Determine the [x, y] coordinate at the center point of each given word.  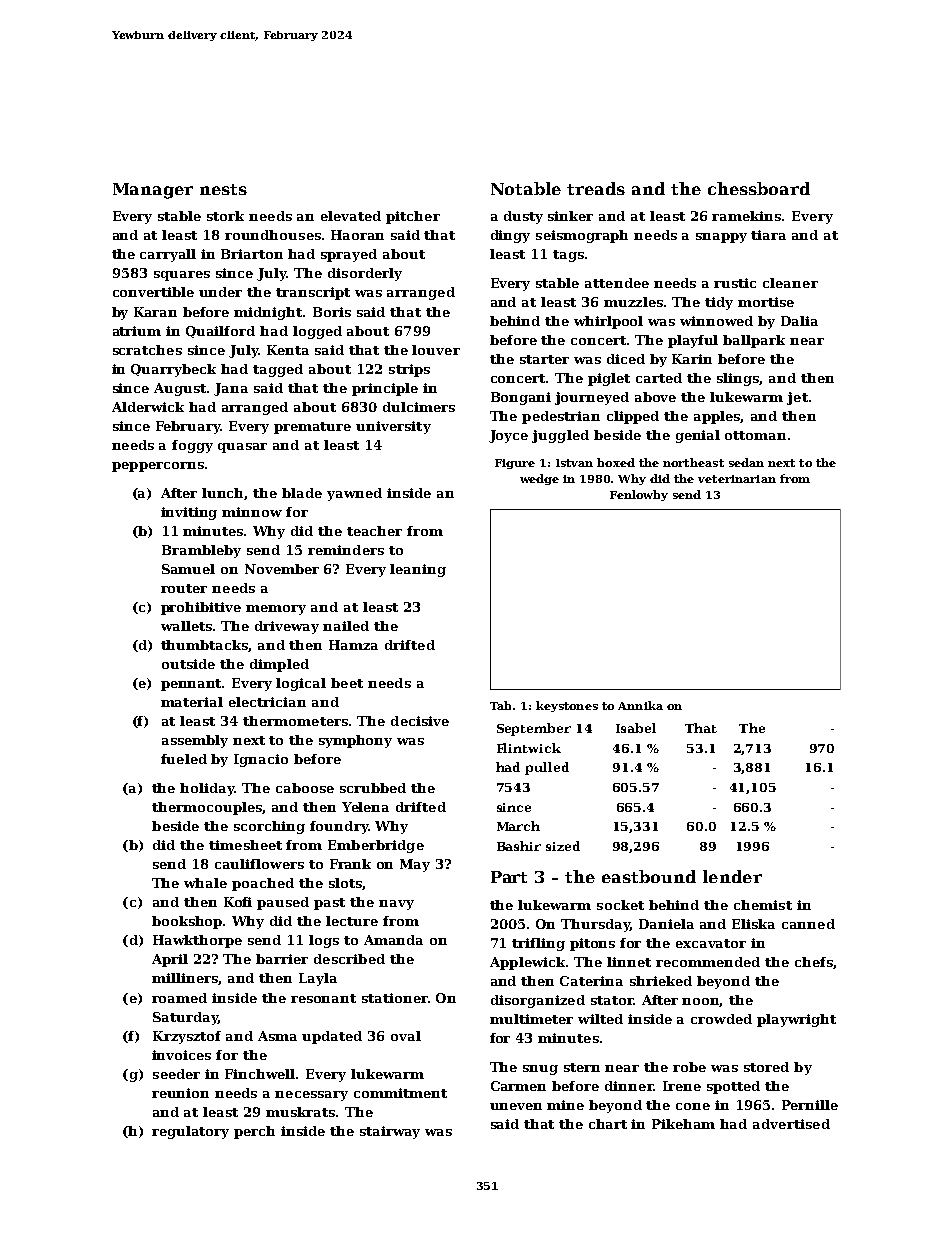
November [282, 569]
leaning [418, 570]
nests [223, 189]
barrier [282, 959]
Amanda [393, 940]
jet [797, 398]
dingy [510, 236]
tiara [768, 235]
